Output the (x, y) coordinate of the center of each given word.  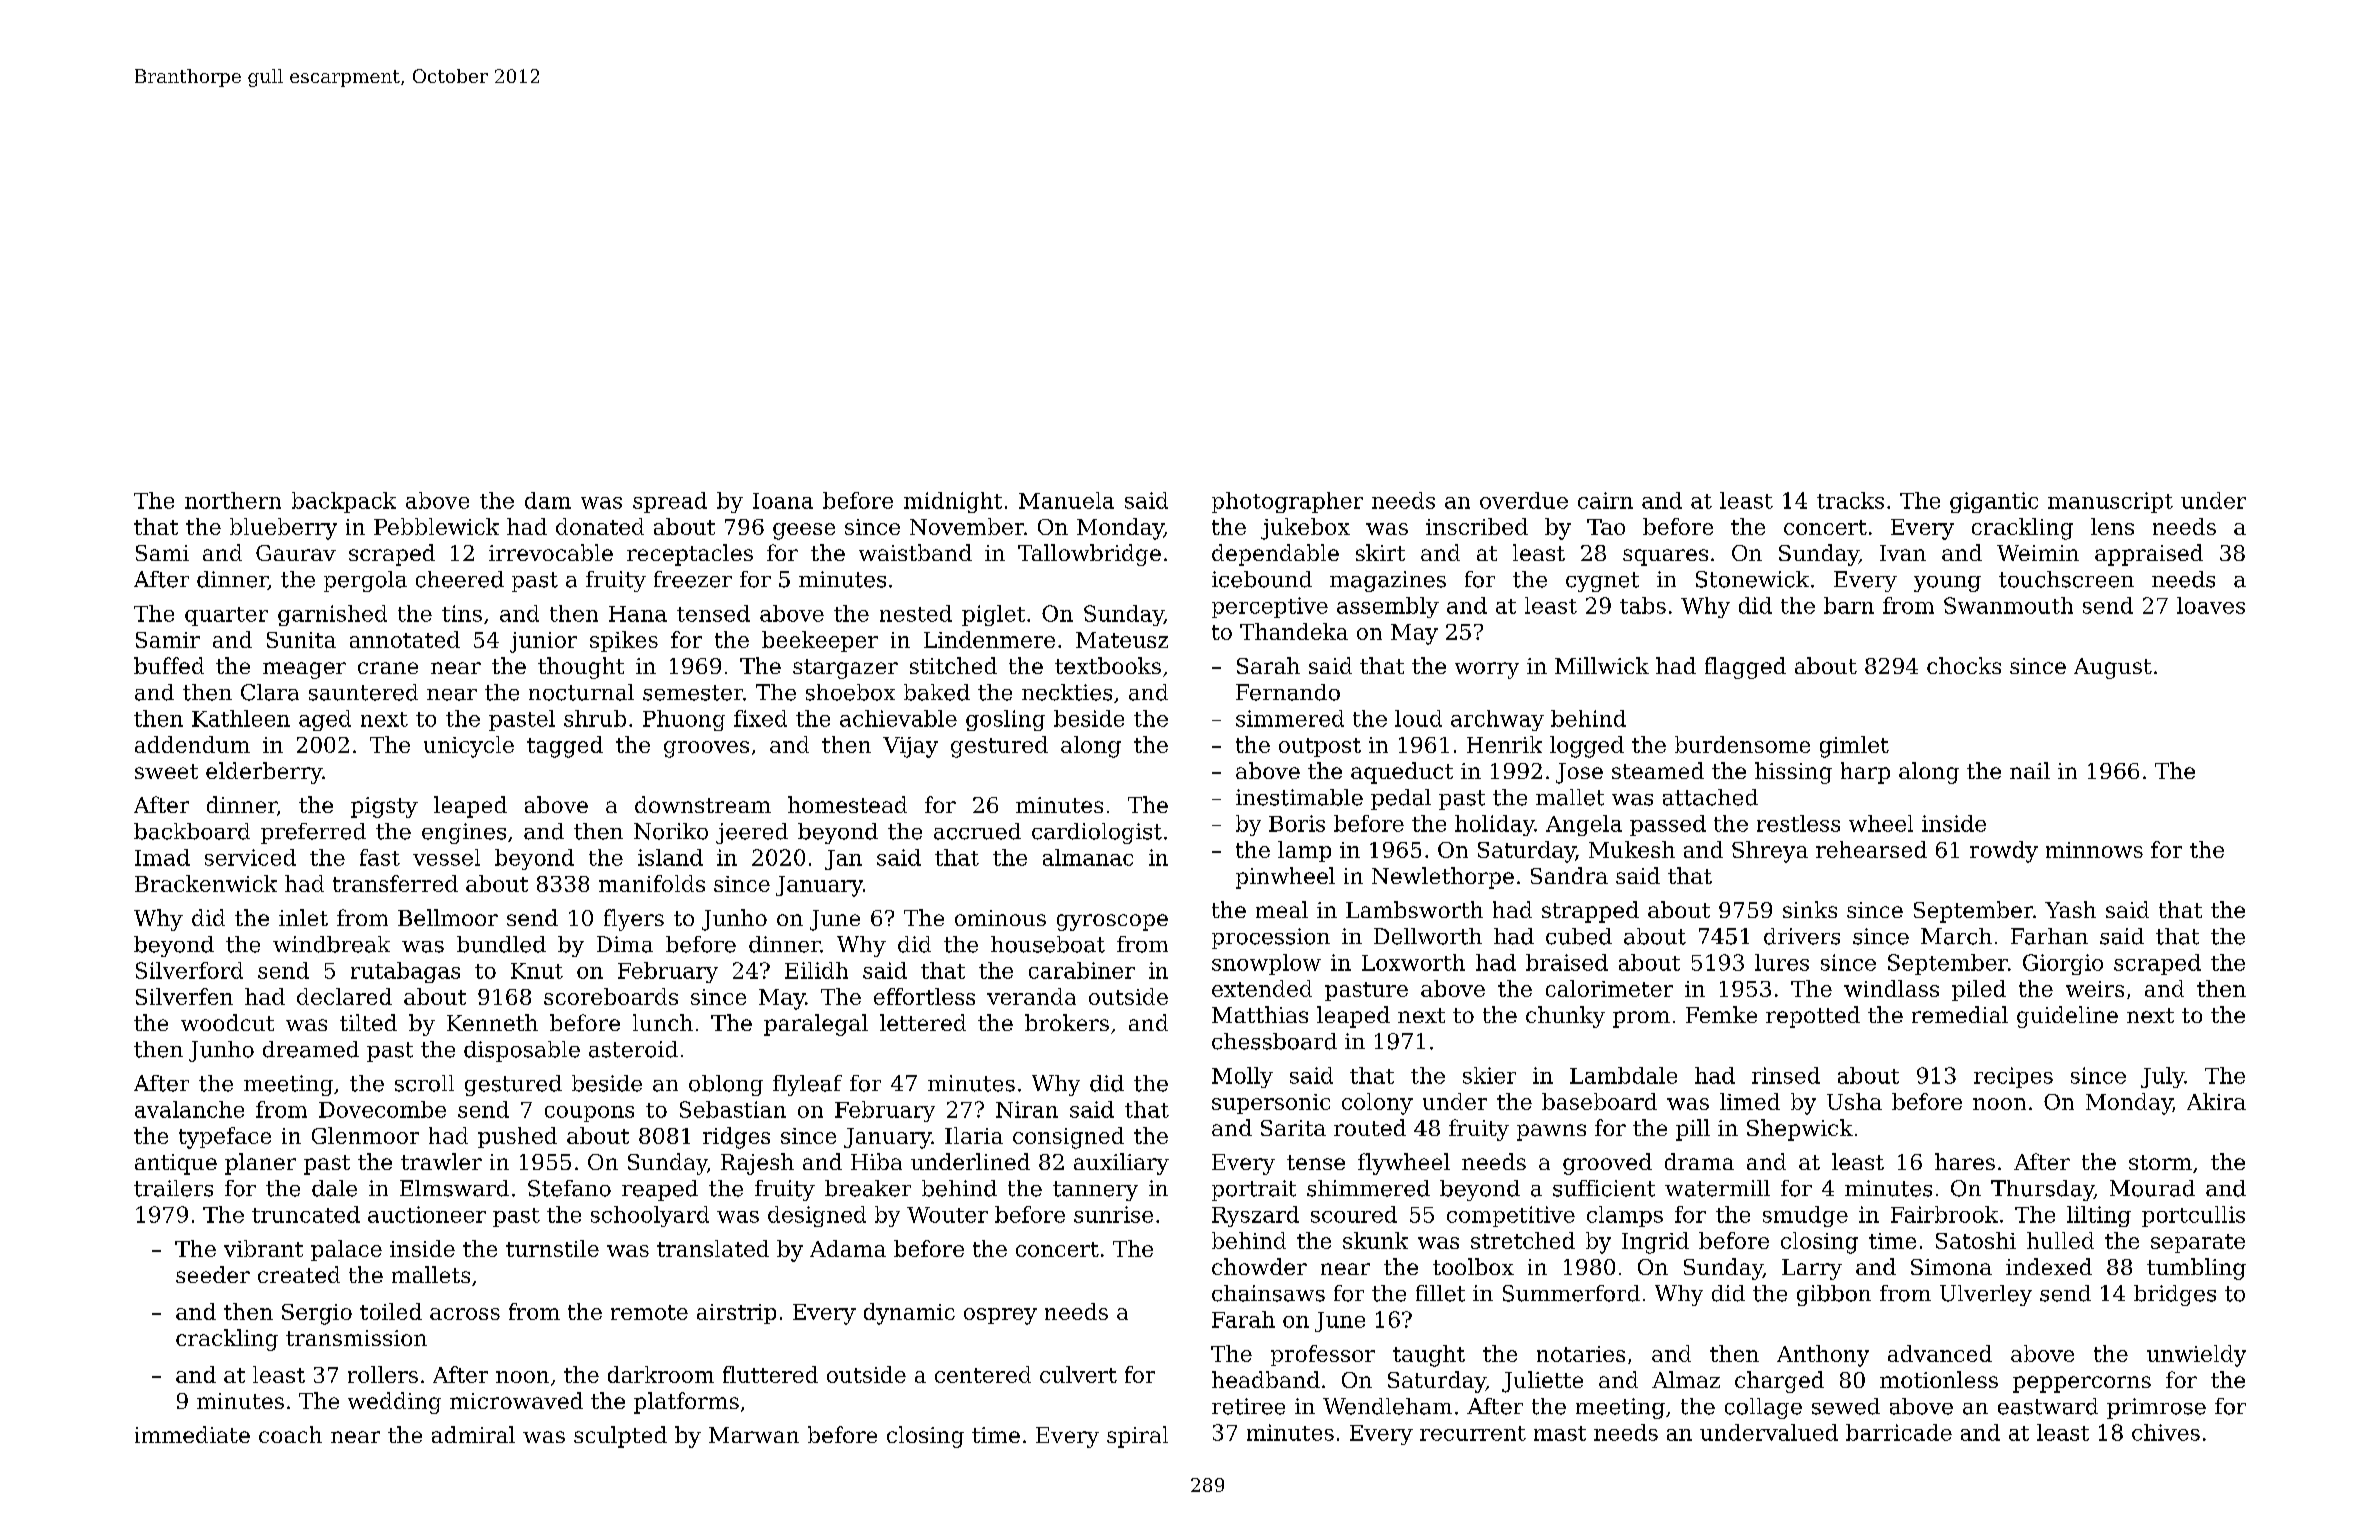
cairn (1605, 500)
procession (1271, 938)
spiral (1137, 1437)
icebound (1262, 579)
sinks (1810, 909)
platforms (686, 1403)
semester (693, 693)
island (670, 857)
